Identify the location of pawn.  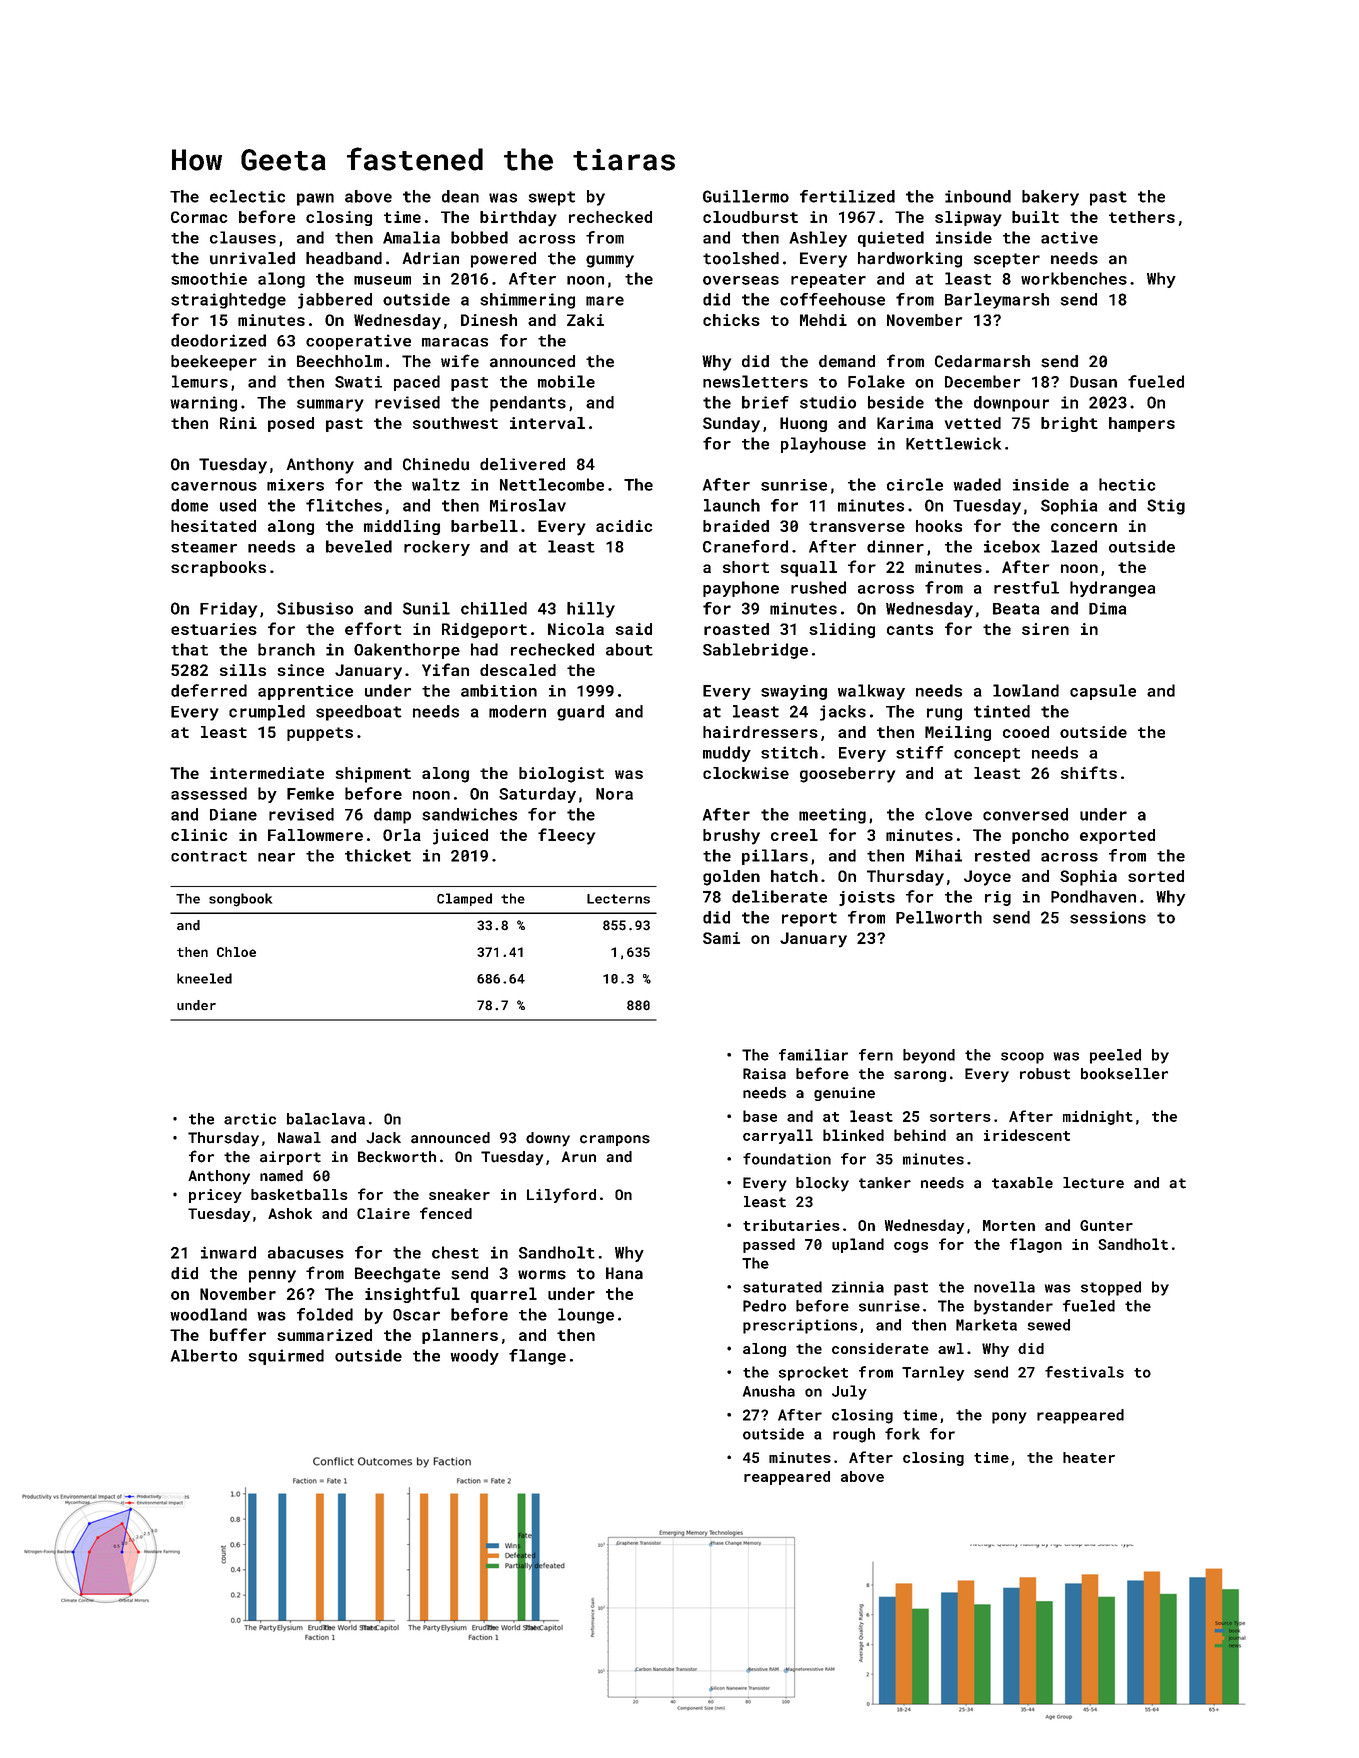
(315, 199).
